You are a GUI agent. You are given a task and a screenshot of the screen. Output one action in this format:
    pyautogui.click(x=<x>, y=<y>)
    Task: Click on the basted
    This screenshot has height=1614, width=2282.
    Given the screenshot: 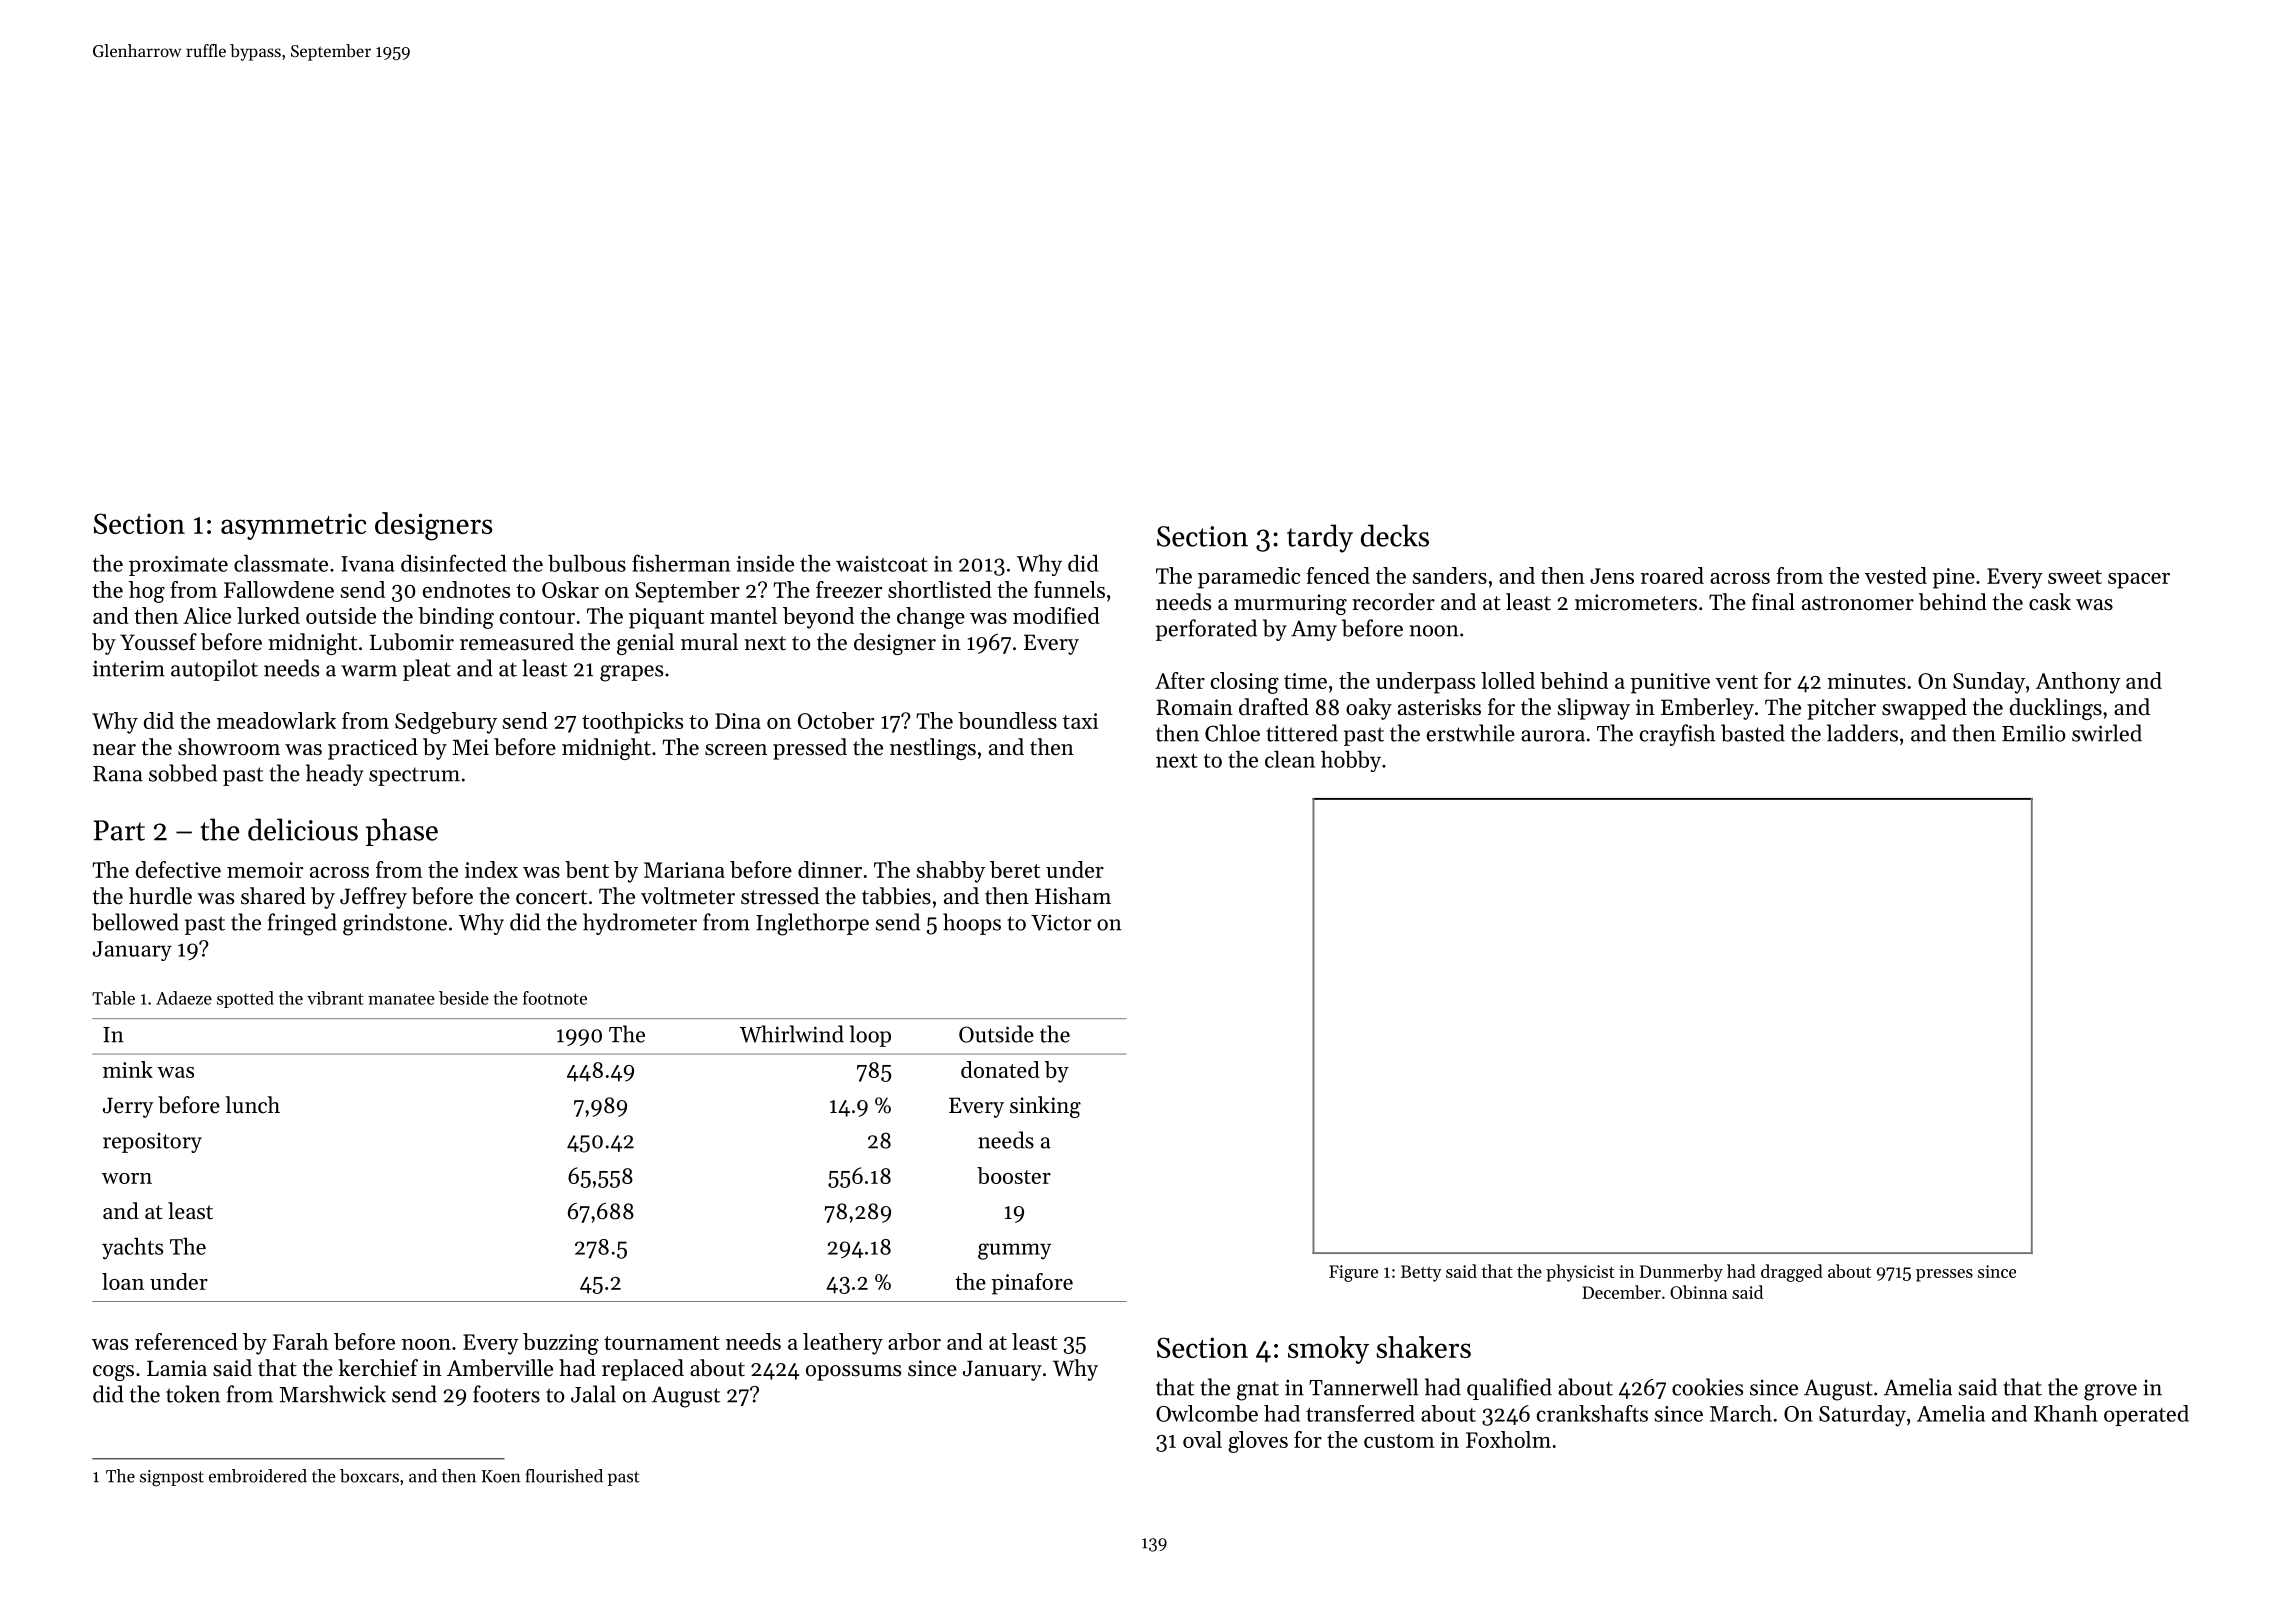 What is the action you would take?
    pyautogui.click(x=1753, y=733)
